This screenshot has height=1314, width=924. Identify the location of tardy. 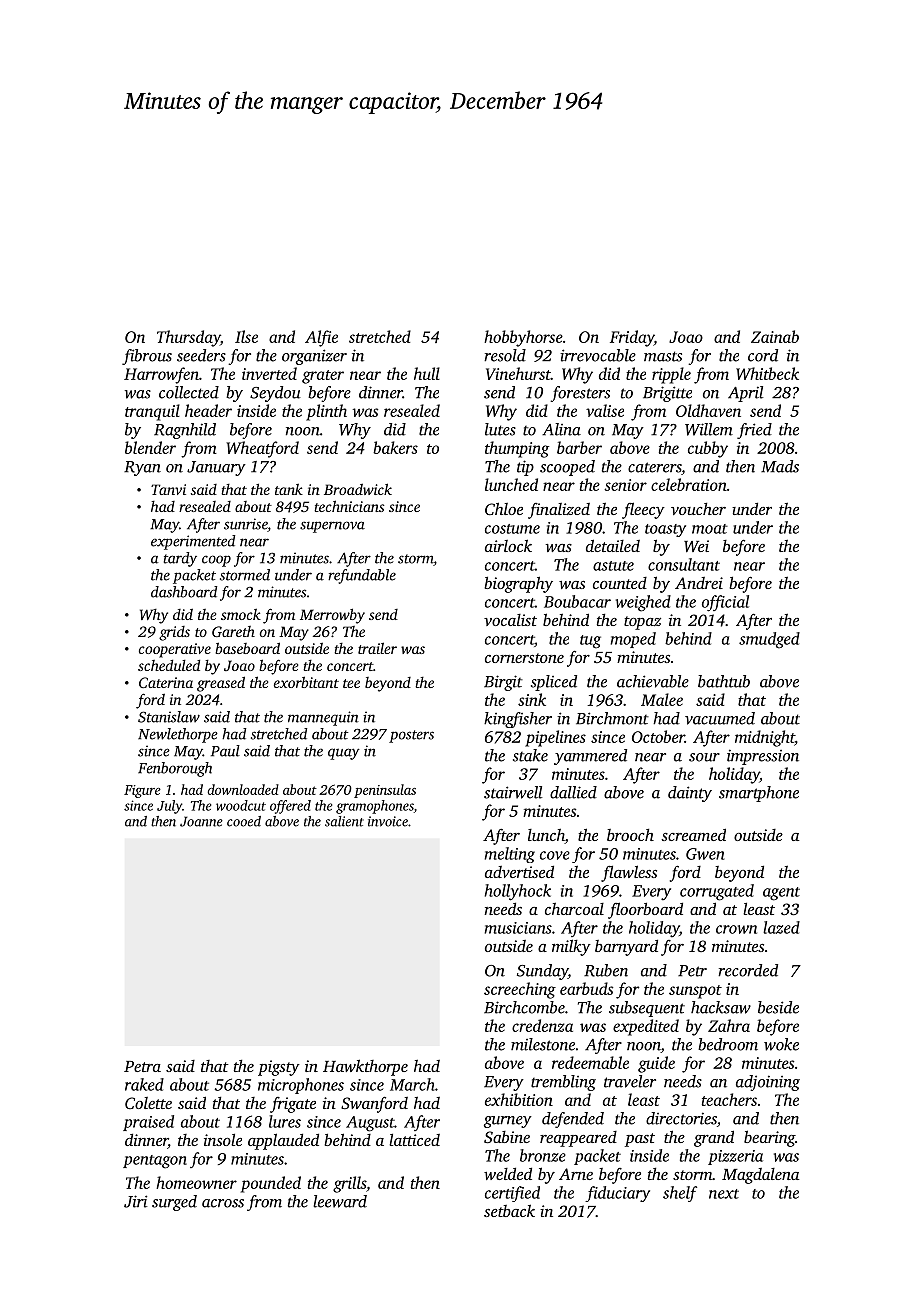
(180, 559).
